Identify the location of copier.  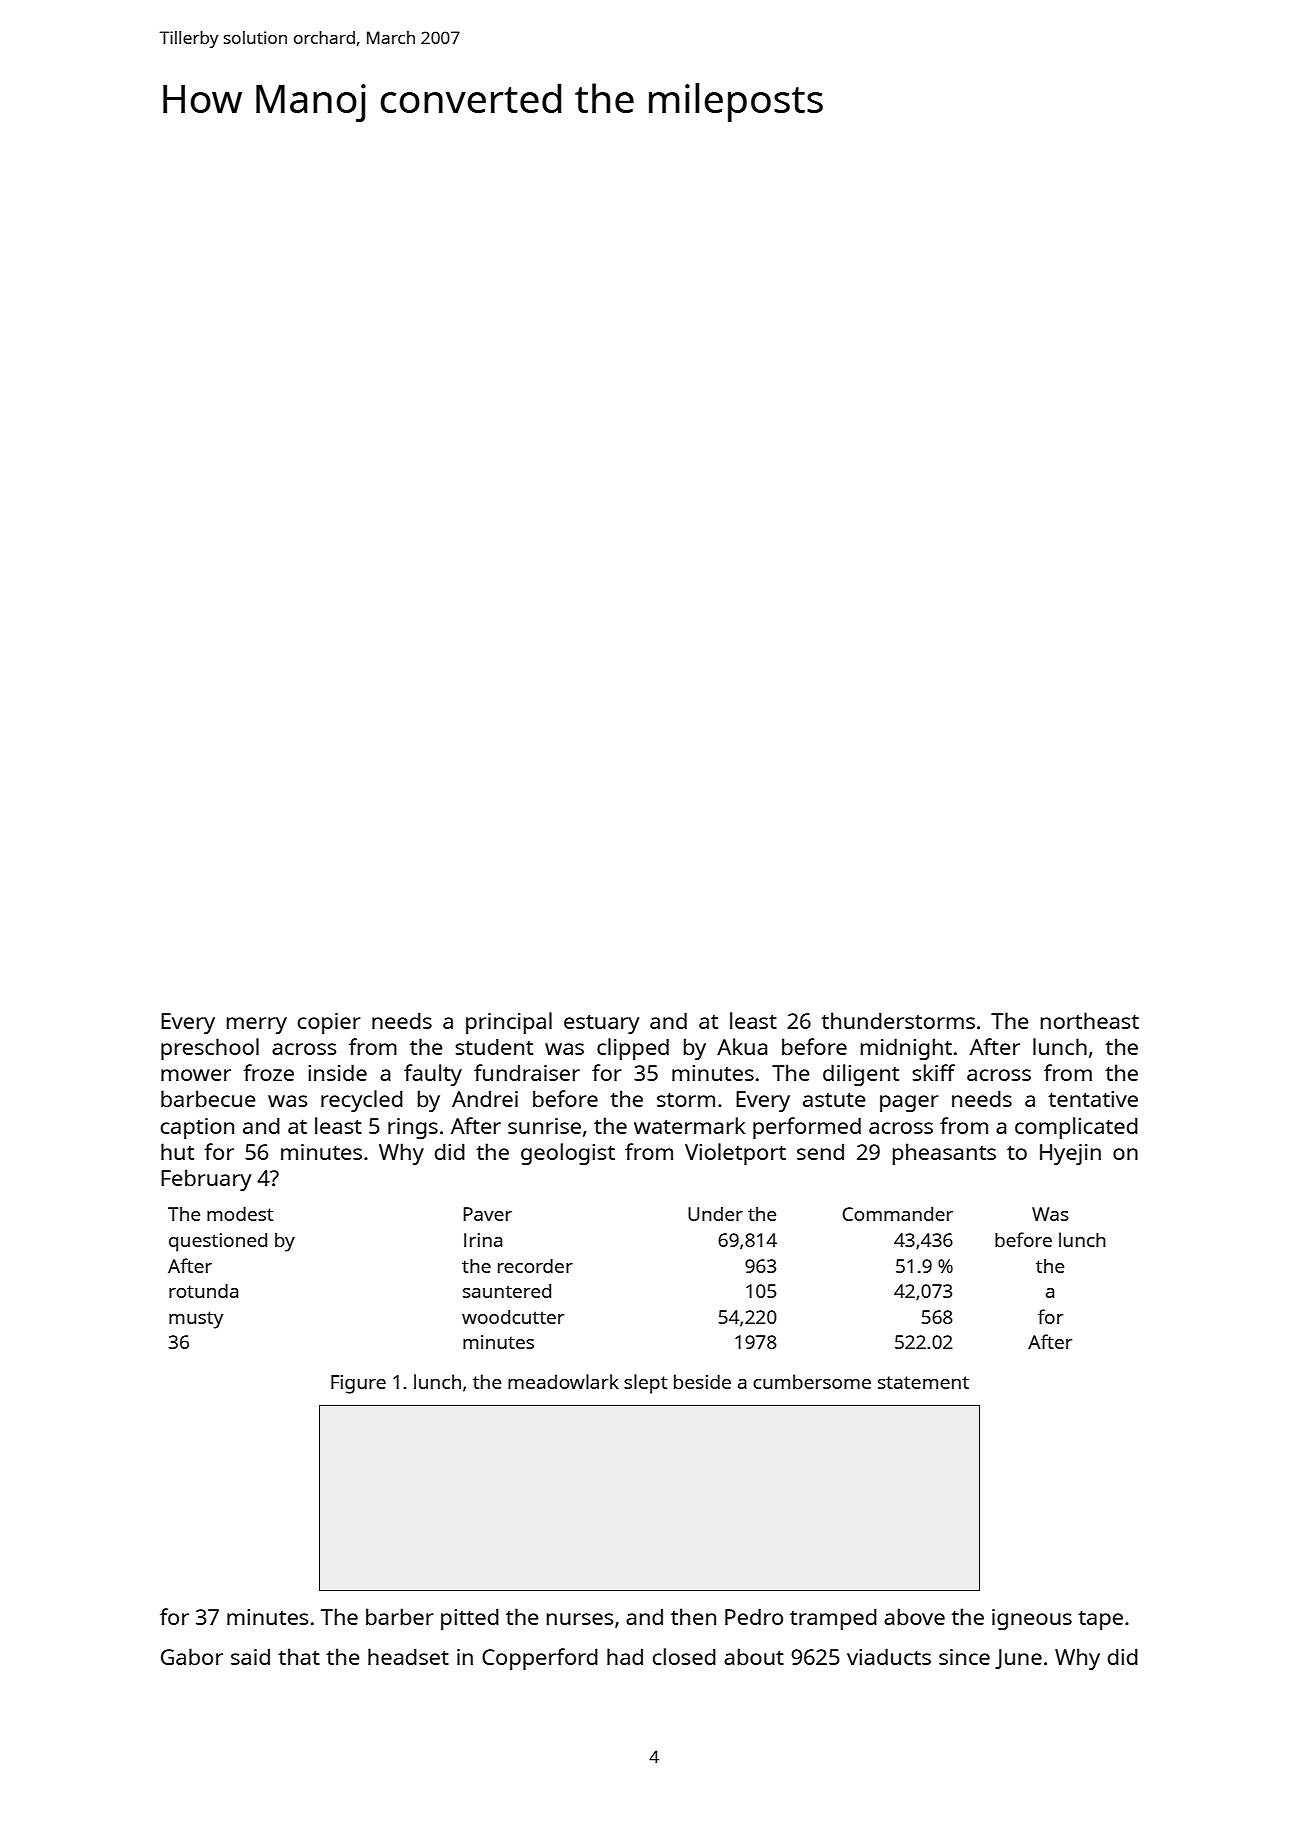
(329, 1023).
